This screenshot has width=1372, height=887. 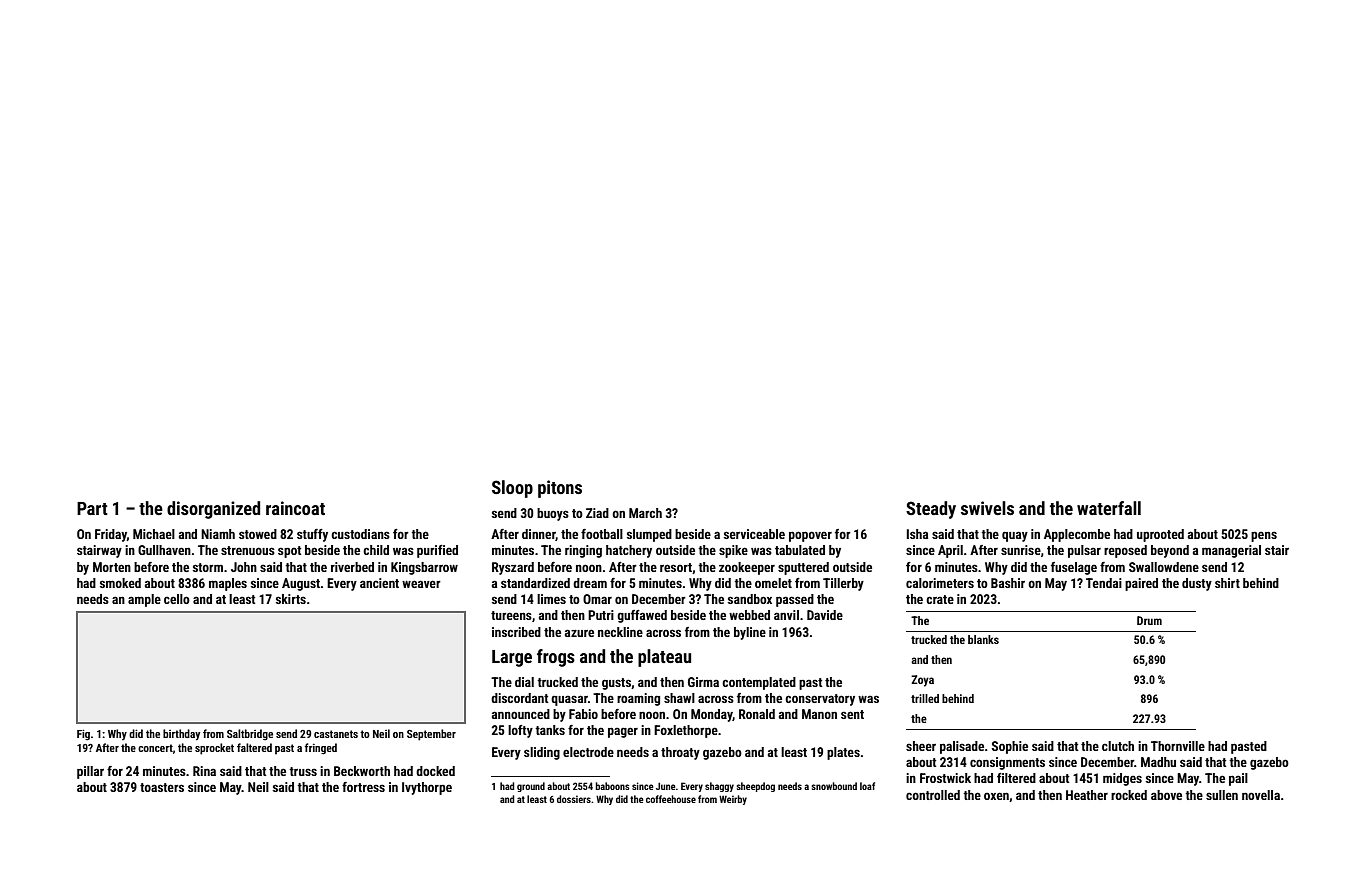 I want to click on swivels, so click(x=987, y=508).
